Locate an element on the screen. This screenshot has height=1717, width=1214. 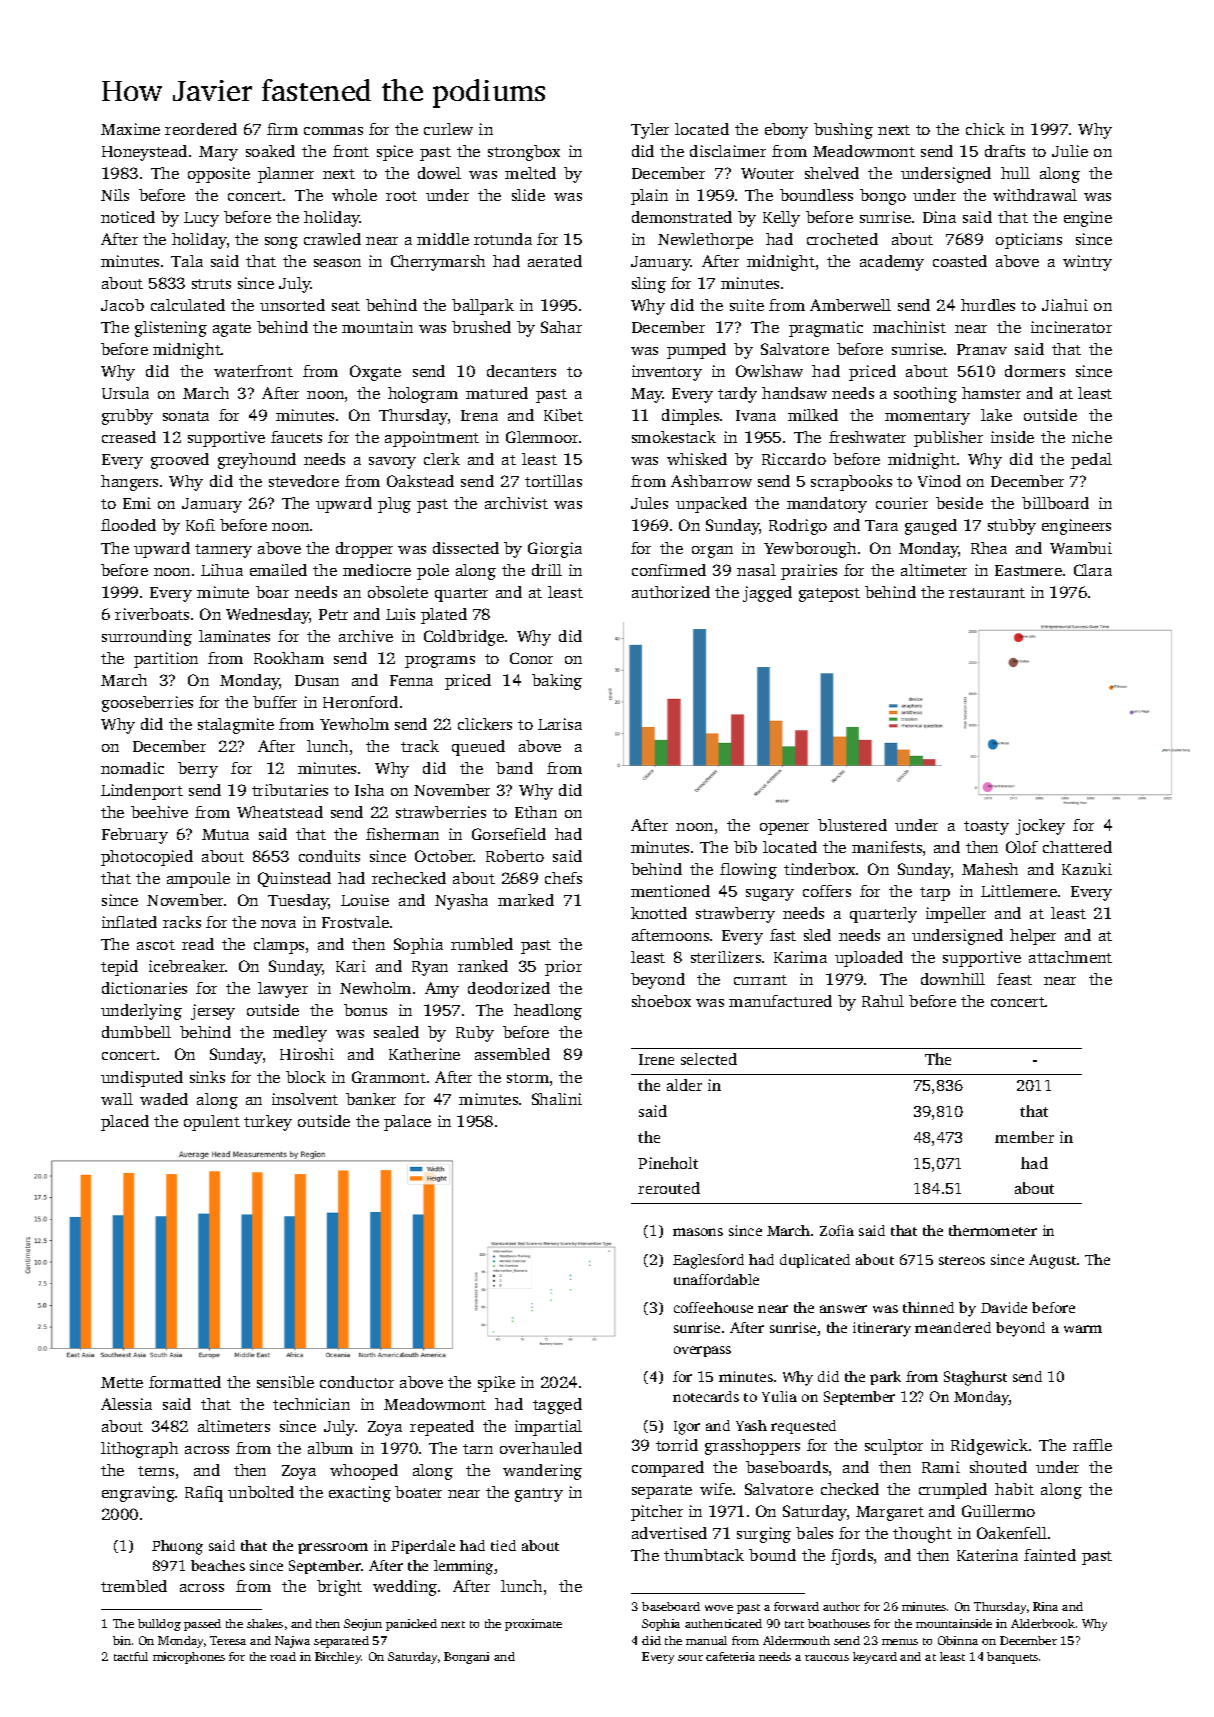
sensible is located at coordinates (285, 1382).
